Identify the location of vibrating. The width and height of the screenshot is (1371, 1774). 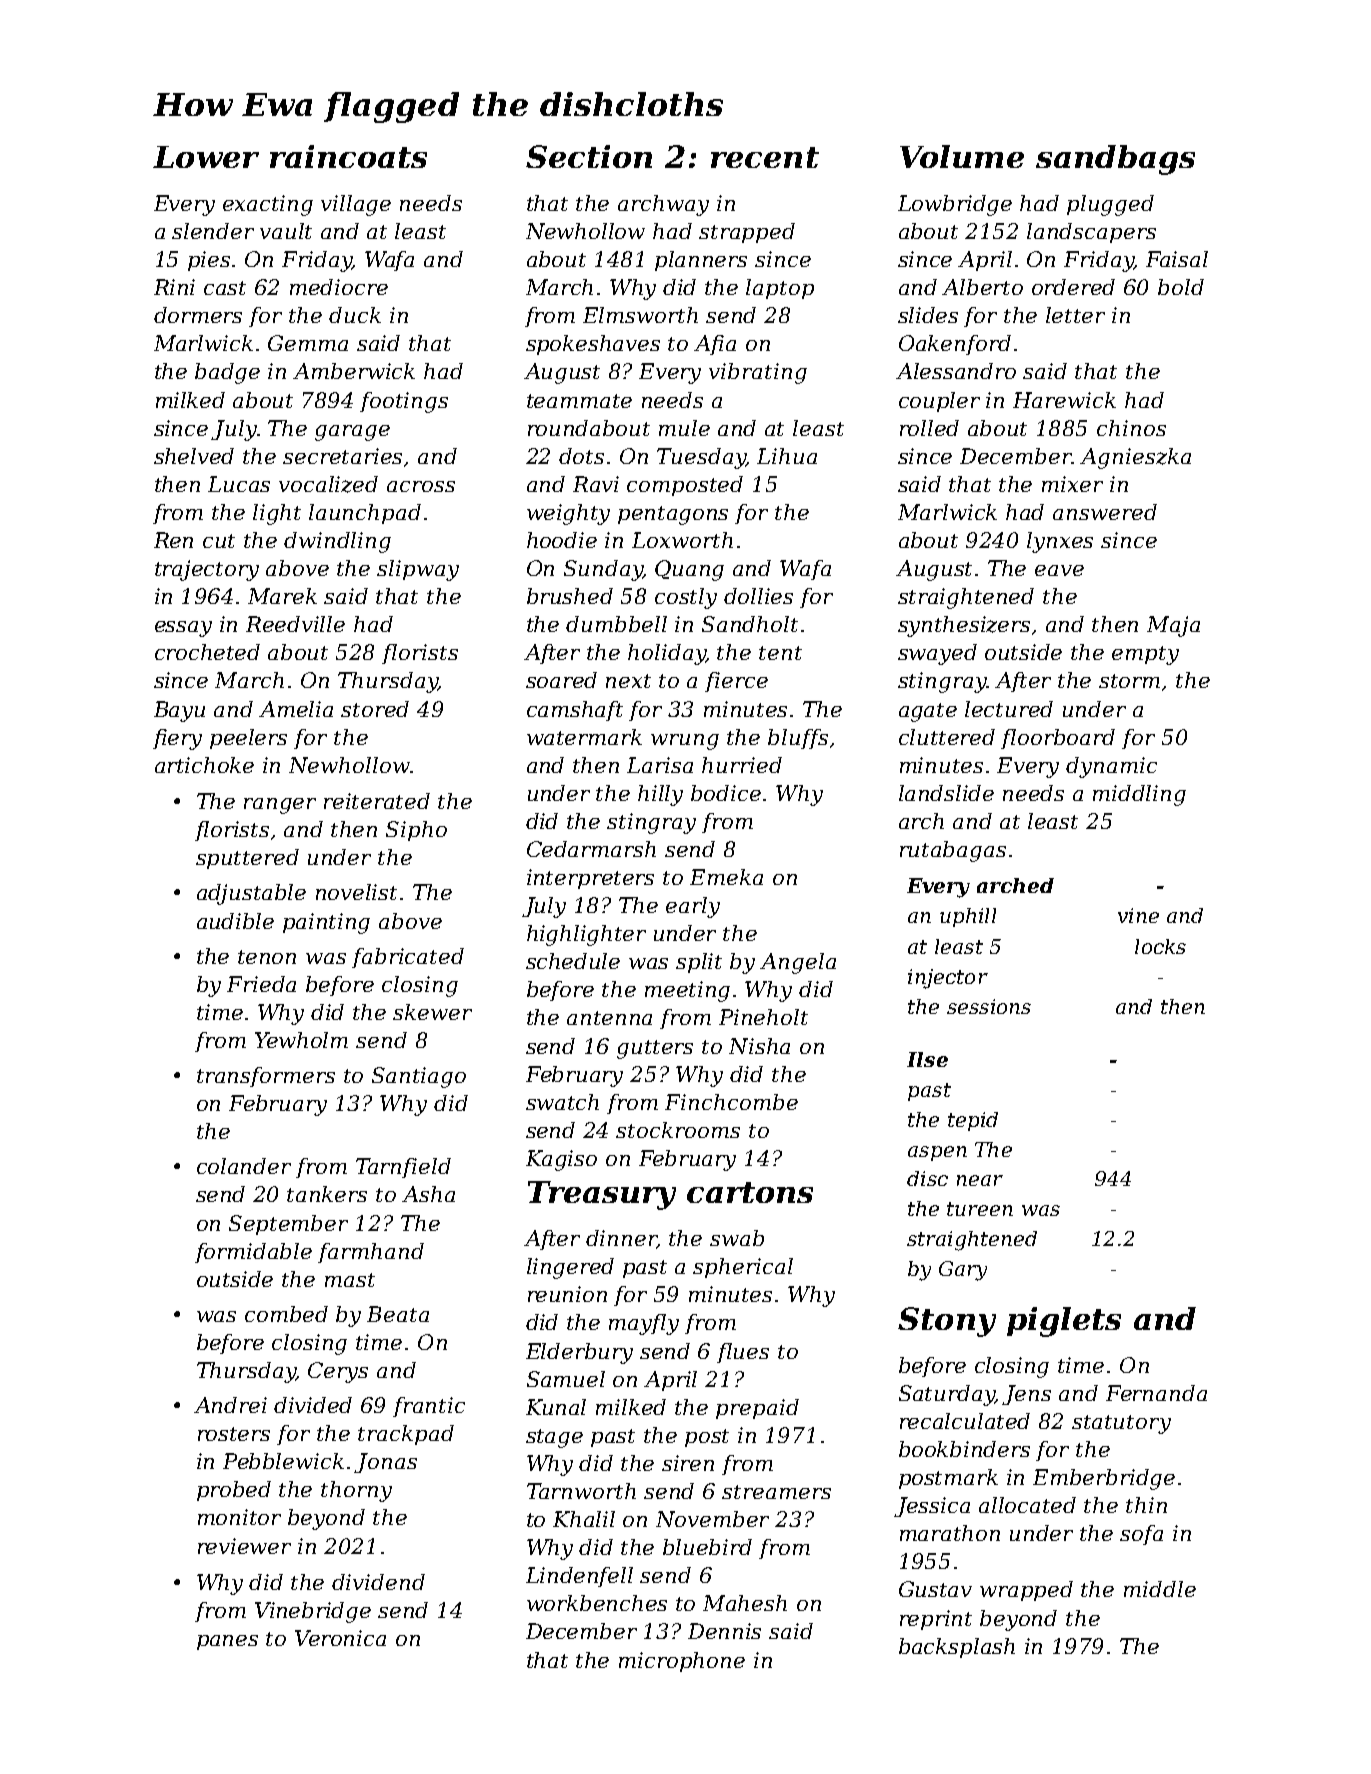
(758, 373).
